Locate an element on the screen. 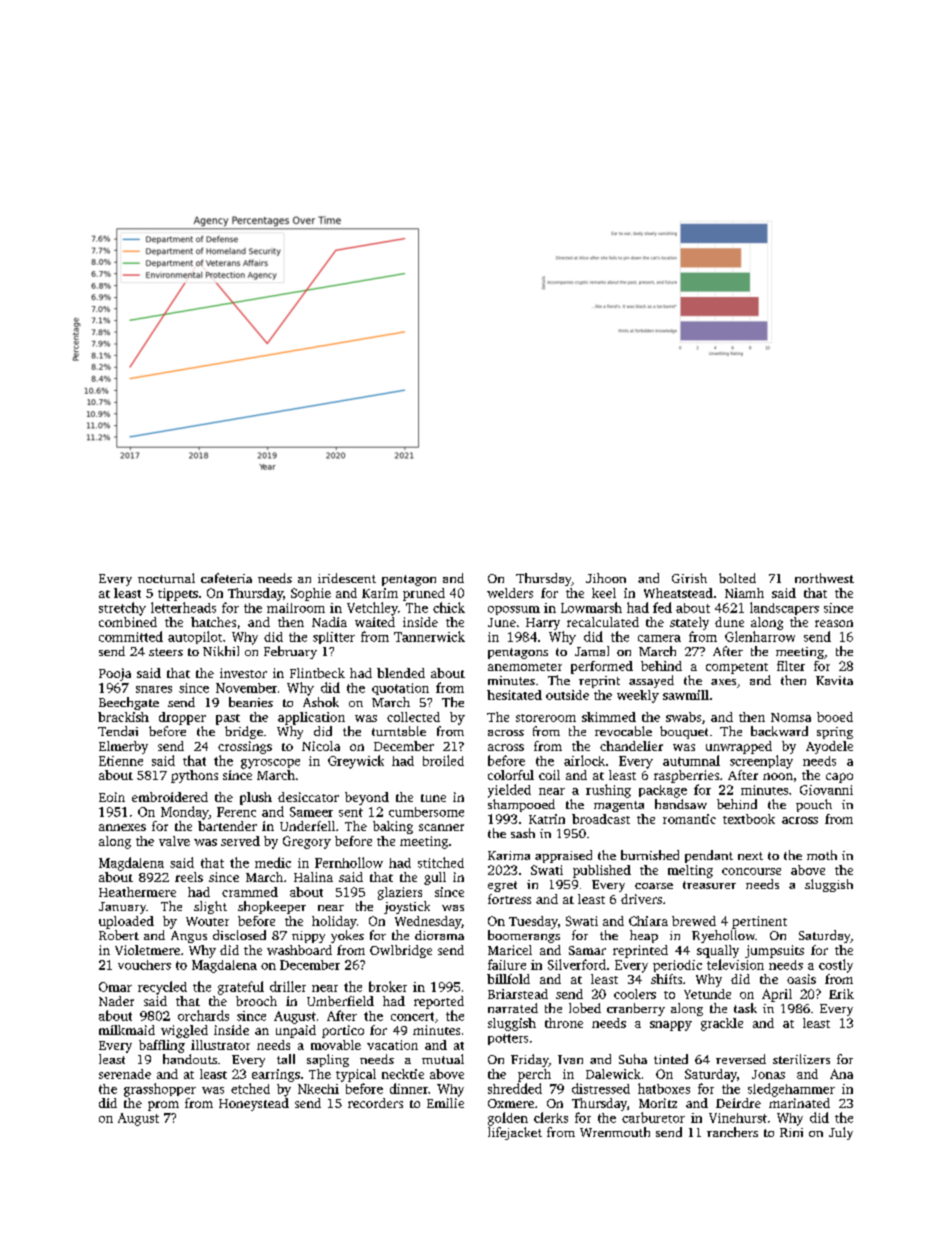 The height and width of the screenshot is (1233, 952). billfold is located at coordinates (508, 979).
